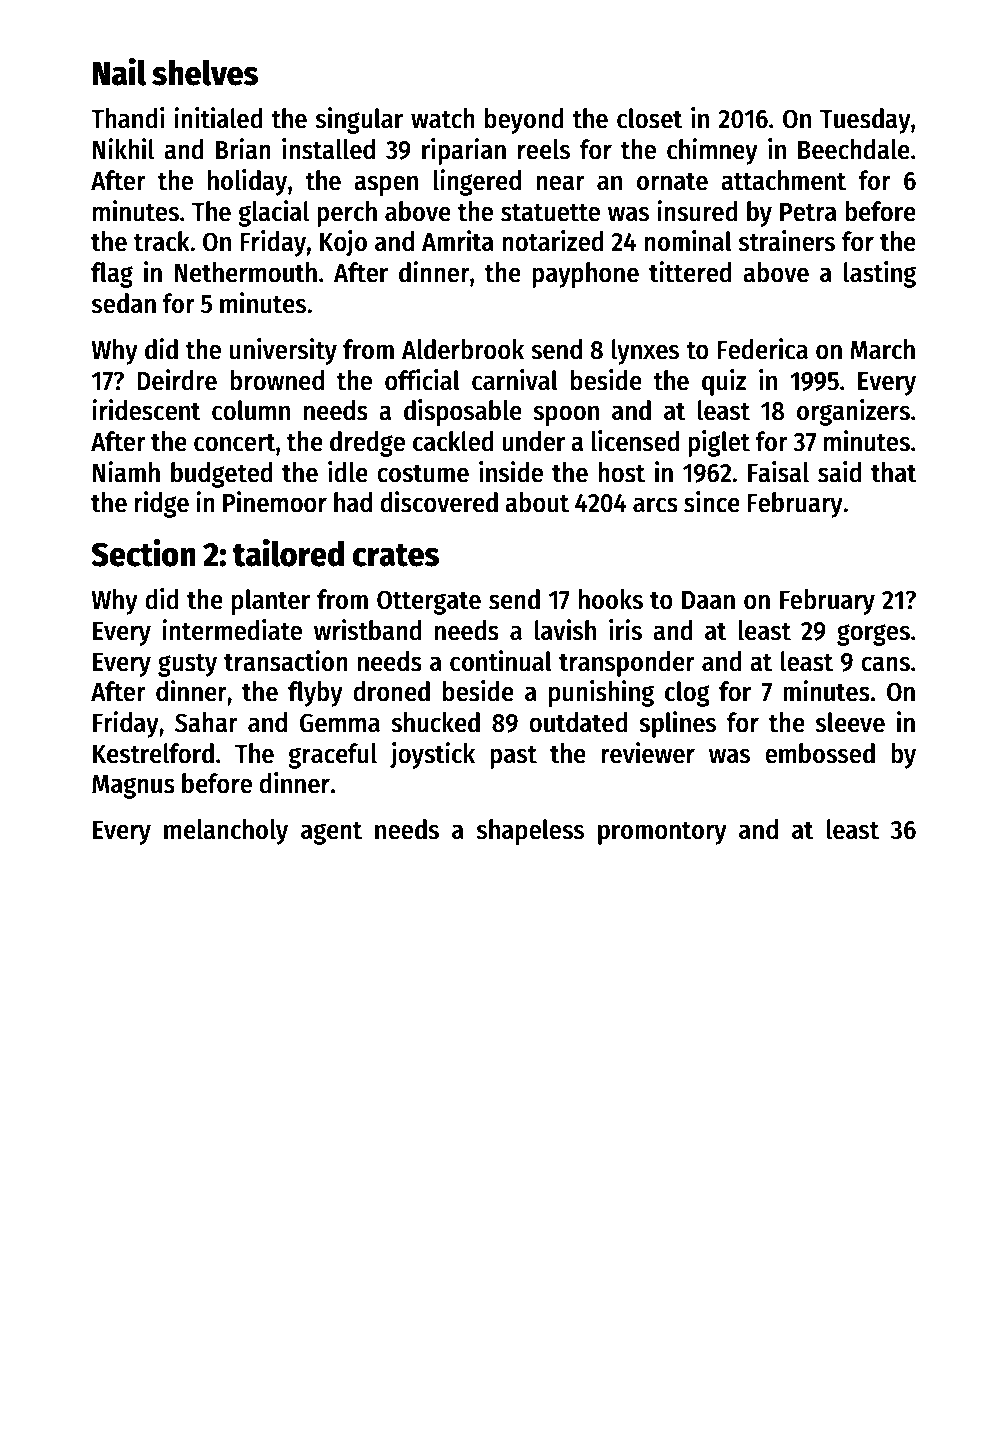 This screenshot has height=1431, width=1008. Describe the element at coordinates (315, 694) in the screenshot. I see `flyby` at that location.
